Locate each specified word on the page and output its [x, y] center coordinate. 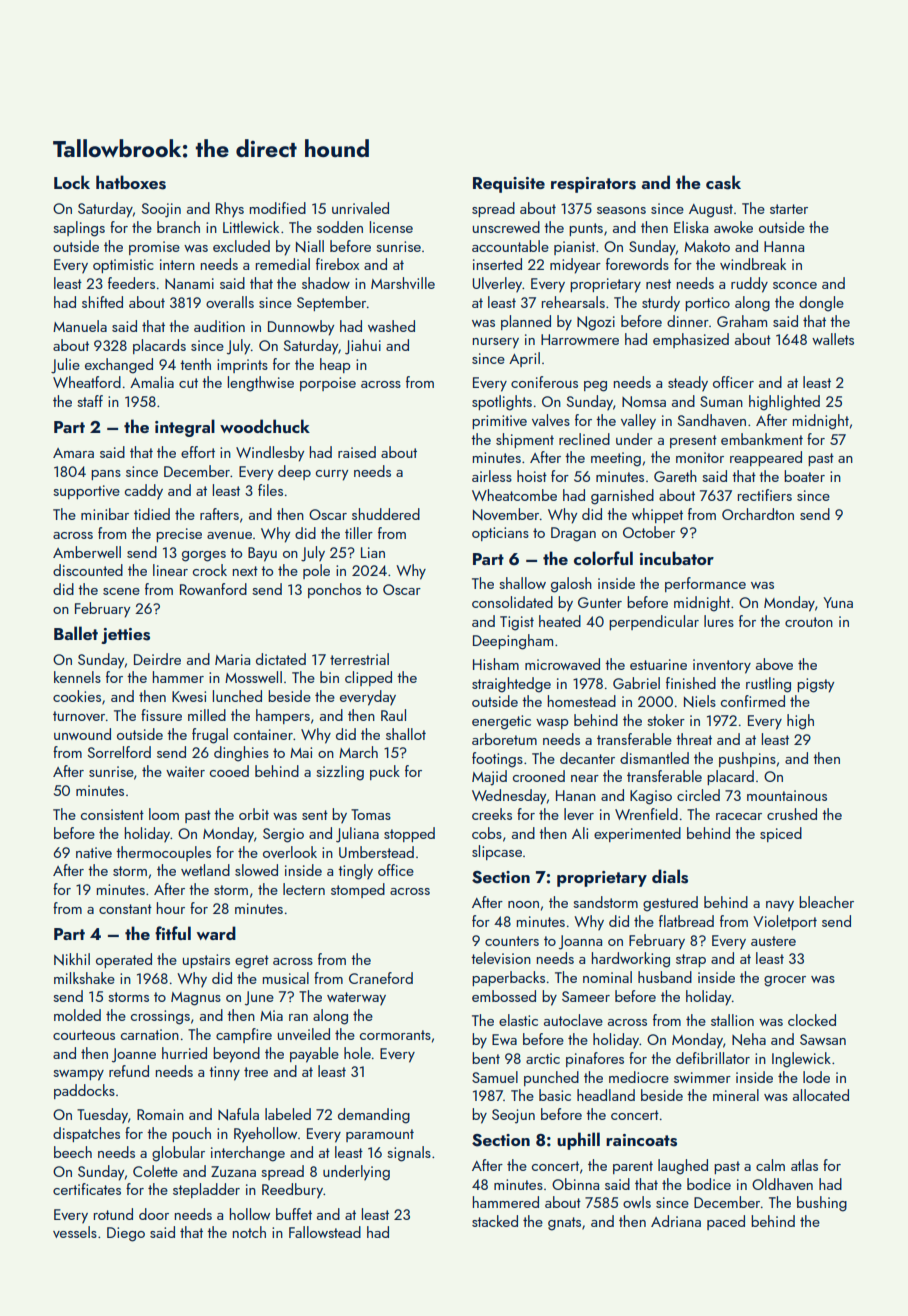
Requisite [509, 185]
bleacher [826, 902]
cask [723, 182]
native [94, 852]
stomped [358, 890]
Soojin [161, 210]
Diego [126, 1234]
